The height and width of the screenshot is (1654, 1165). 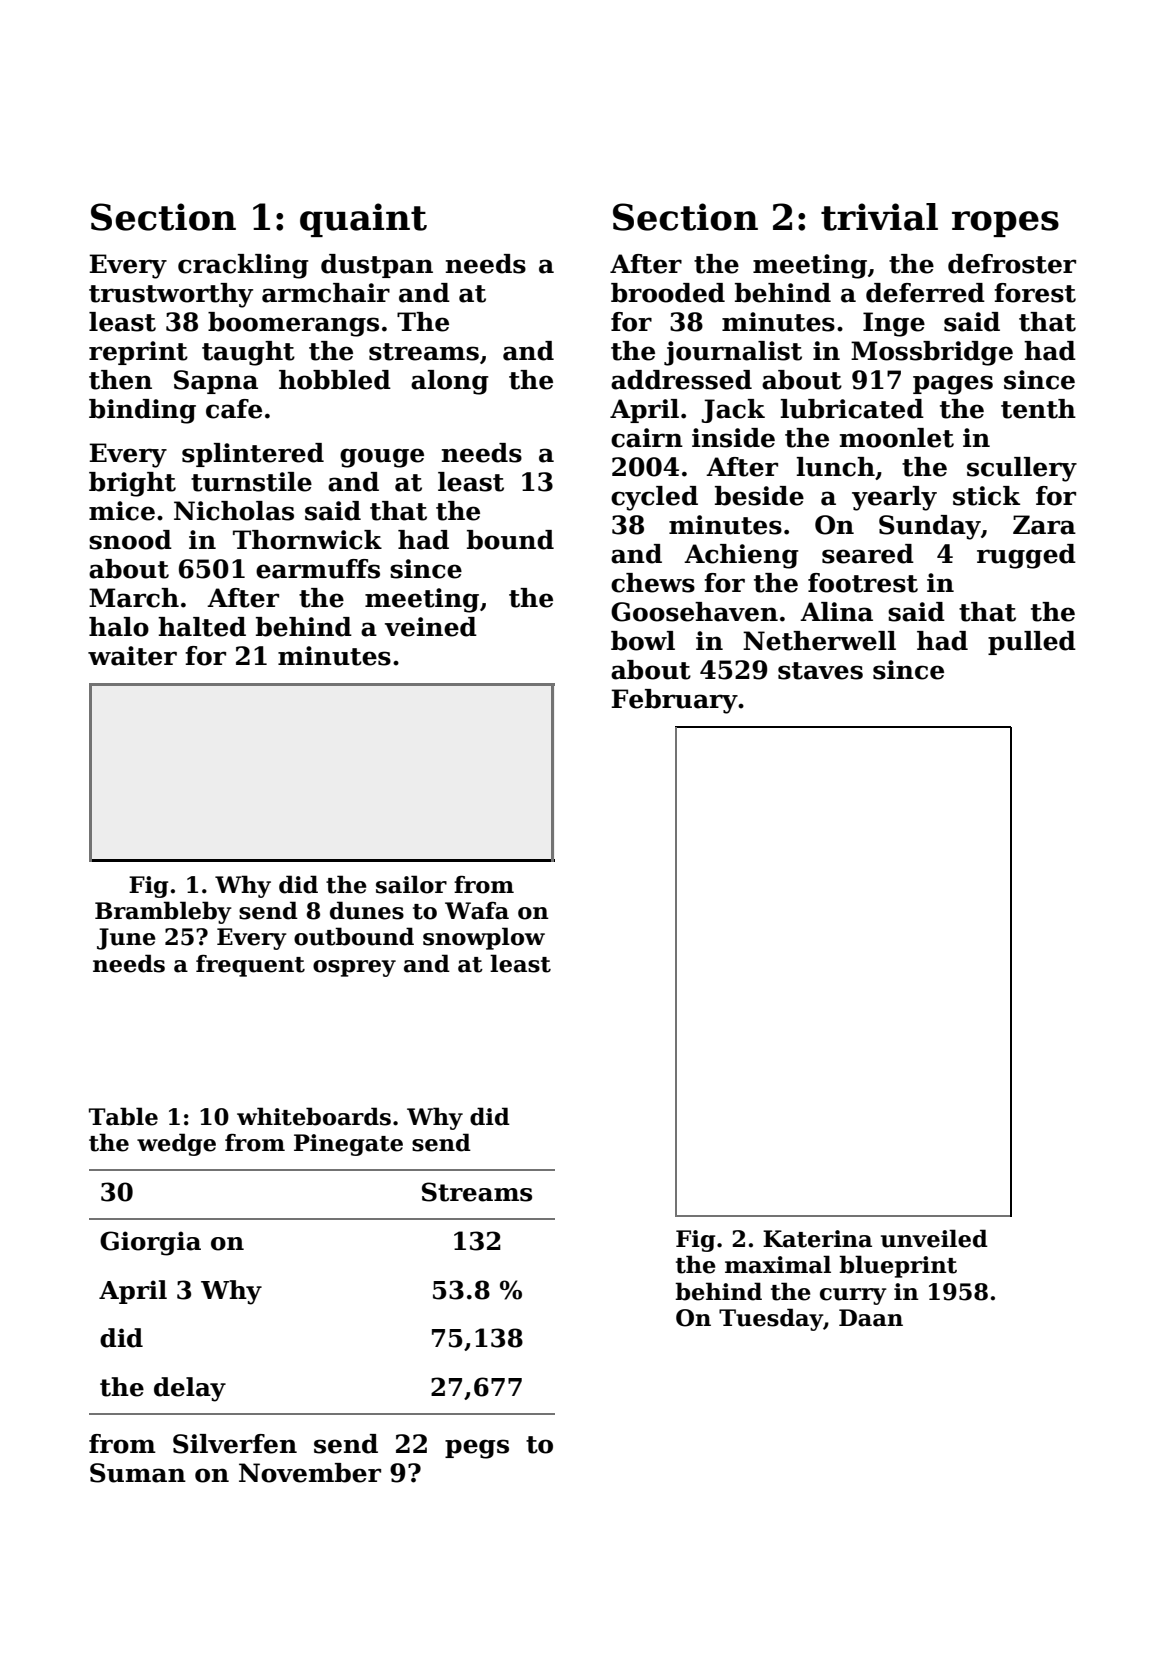 I want to click on November, so click(x=310, y=1473).
